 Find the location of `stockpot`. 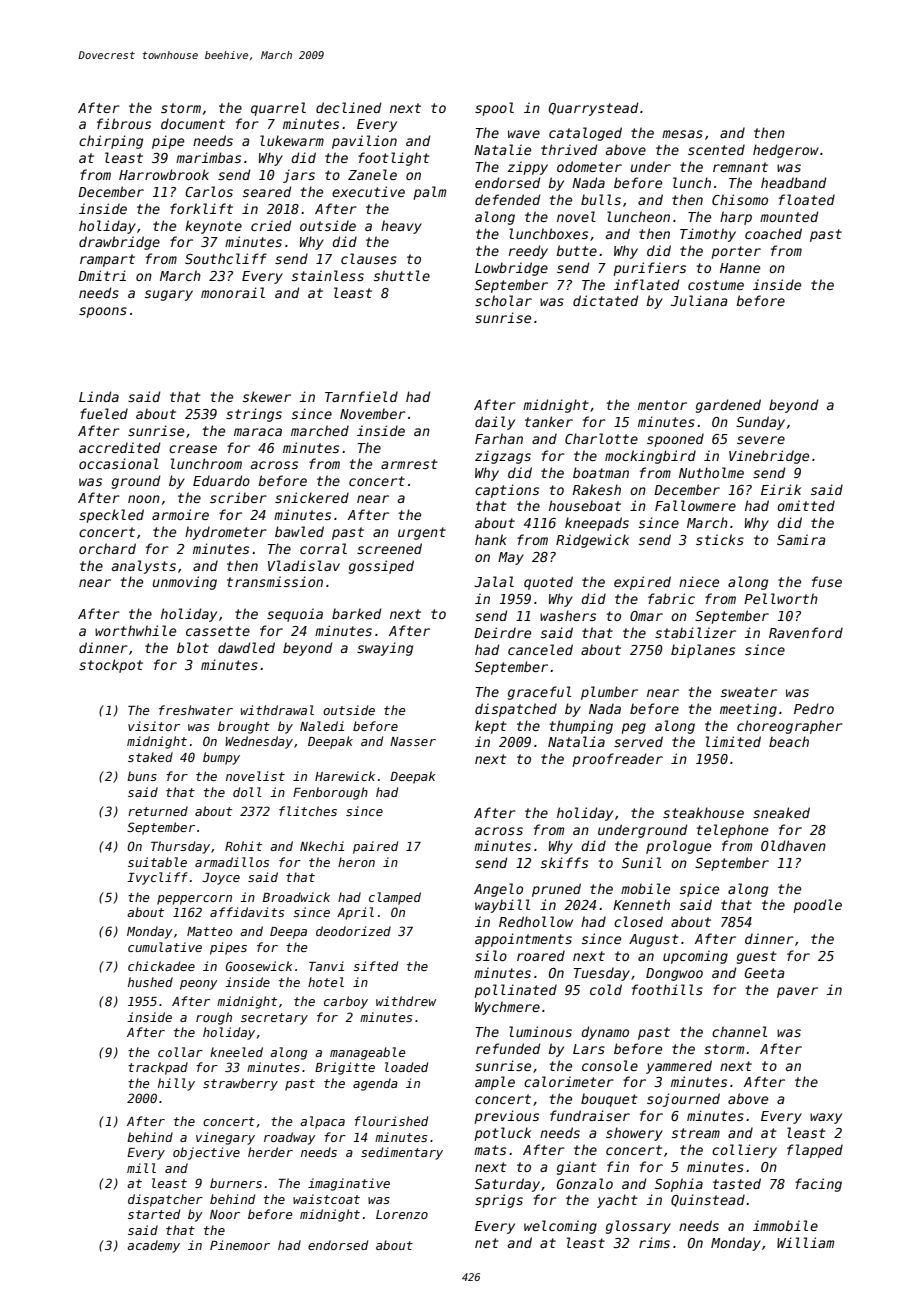

stockpot is located at coordinates (111, 666).
